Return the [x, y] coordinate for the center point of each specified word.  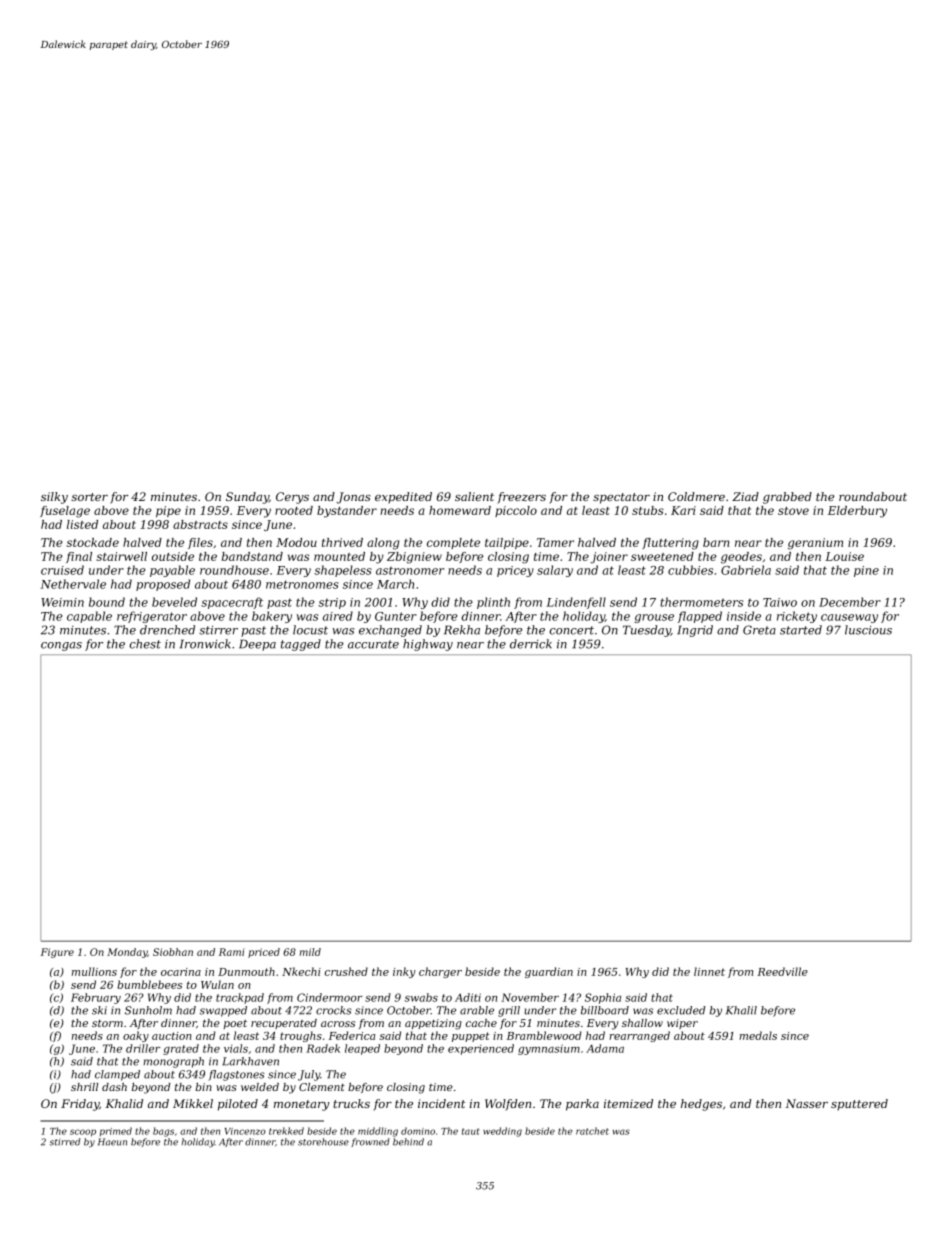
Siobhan [173, 952]
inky [404, 972]
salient [474, 496]
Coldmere [696, 496]
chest [145, 644]
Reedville [782, 971]
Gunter [396, 616]
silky [54, 498]
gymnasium [549, 1050]
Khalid [124, 1103]
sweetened [662, 556]
